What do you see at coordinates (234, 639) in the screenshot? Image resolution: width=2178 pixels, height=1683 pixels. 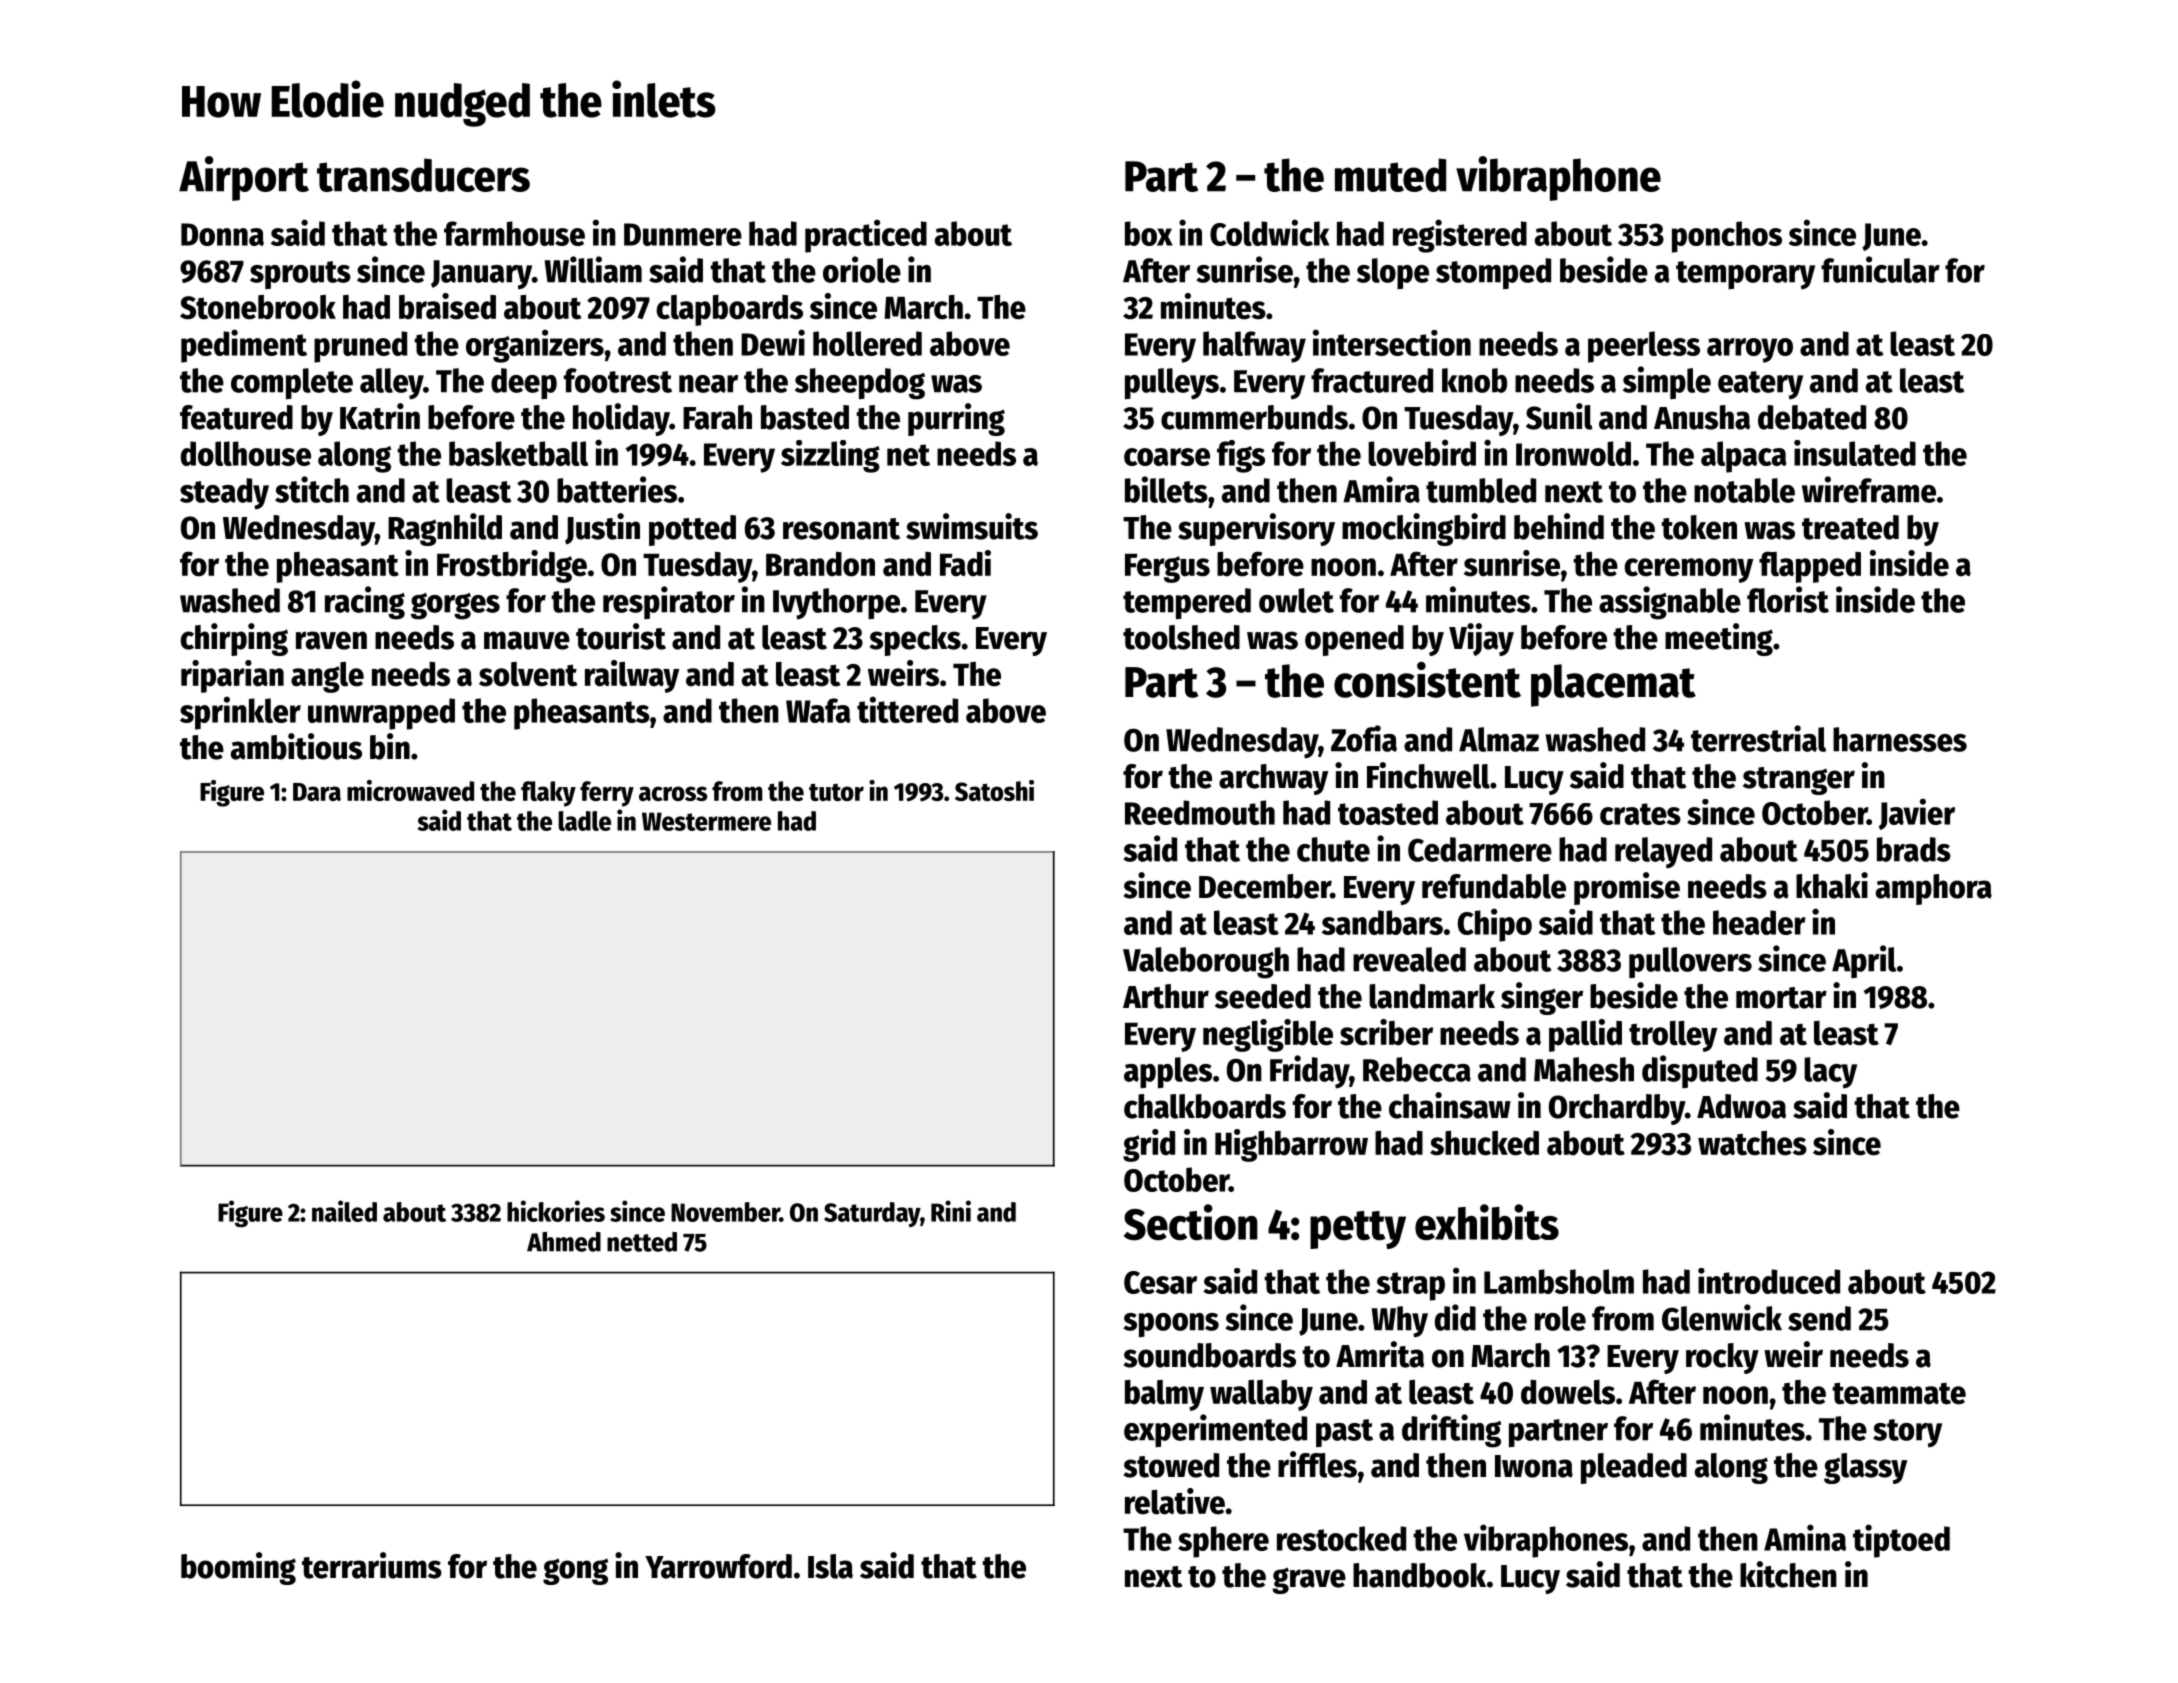 I see `chirping` at bounding box center [234, 639].
